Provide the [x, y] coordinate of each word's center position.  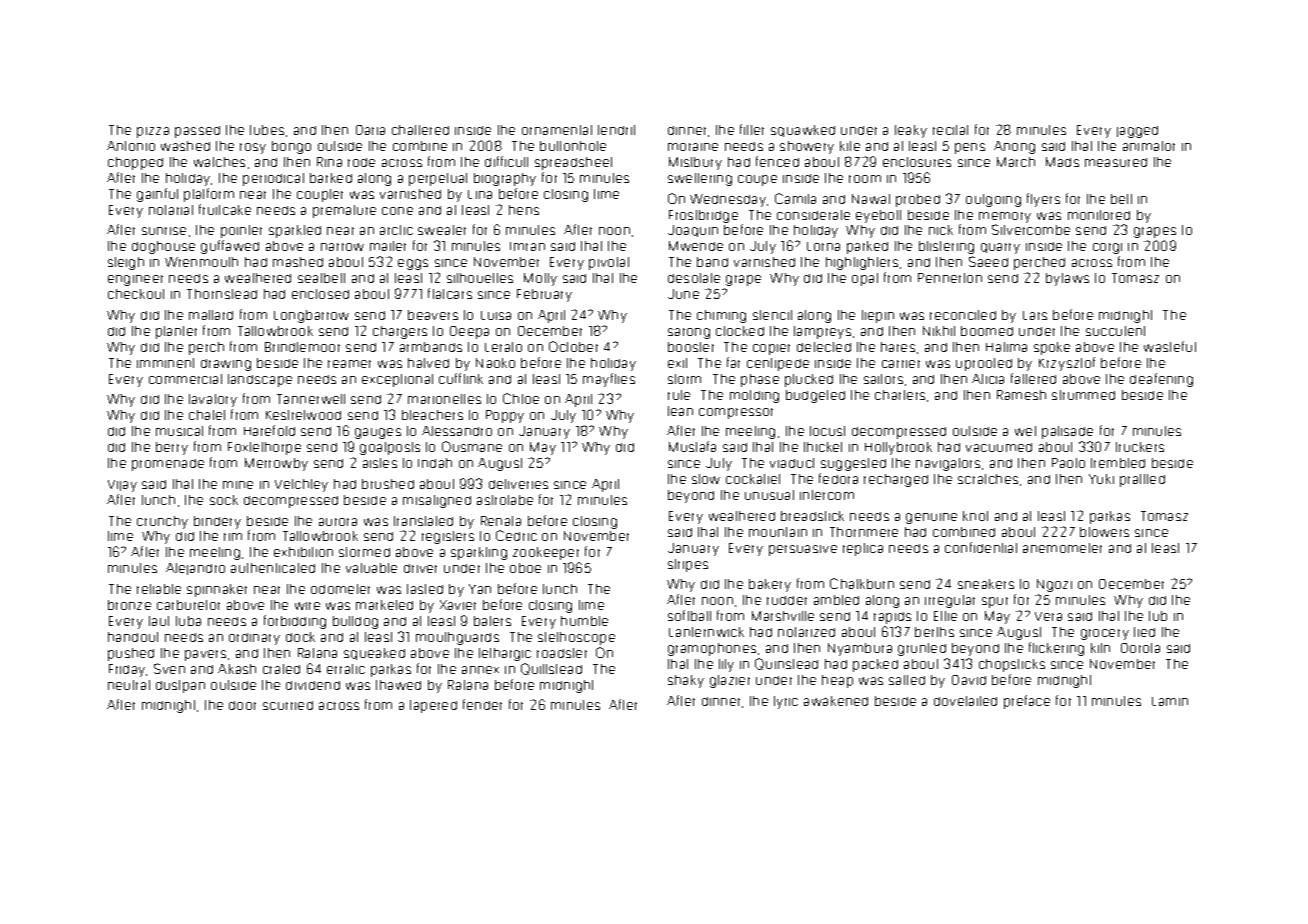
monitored [1099, 215]
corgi [1107, 248]
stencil [772, 315]
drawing [226, 365]
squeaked [374, 654]
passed [197, 132]
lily [726, 665]
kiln [1100, 648]
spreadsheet [573, 163]
